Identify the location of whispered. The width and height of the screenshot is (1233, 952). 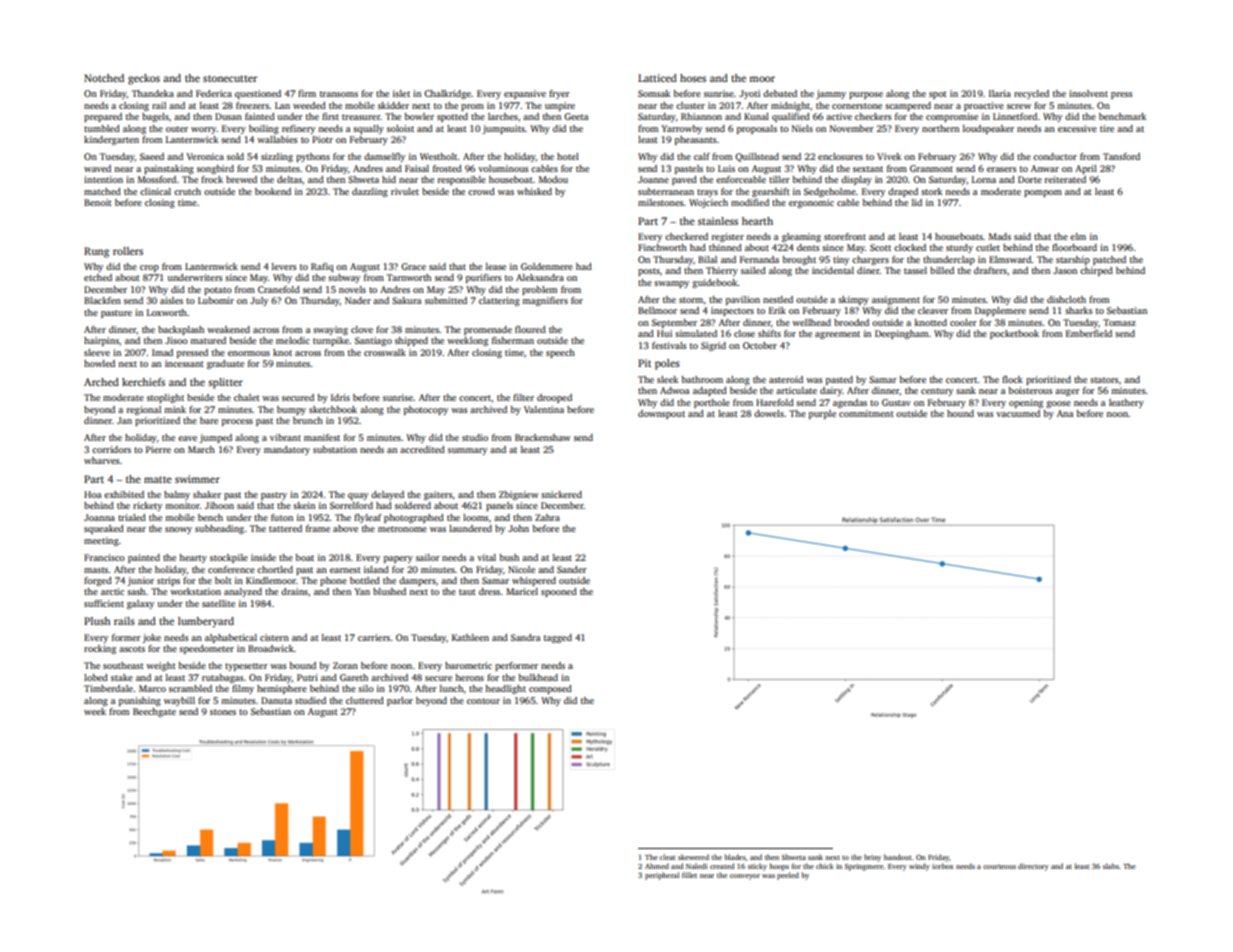
(534, 581).
